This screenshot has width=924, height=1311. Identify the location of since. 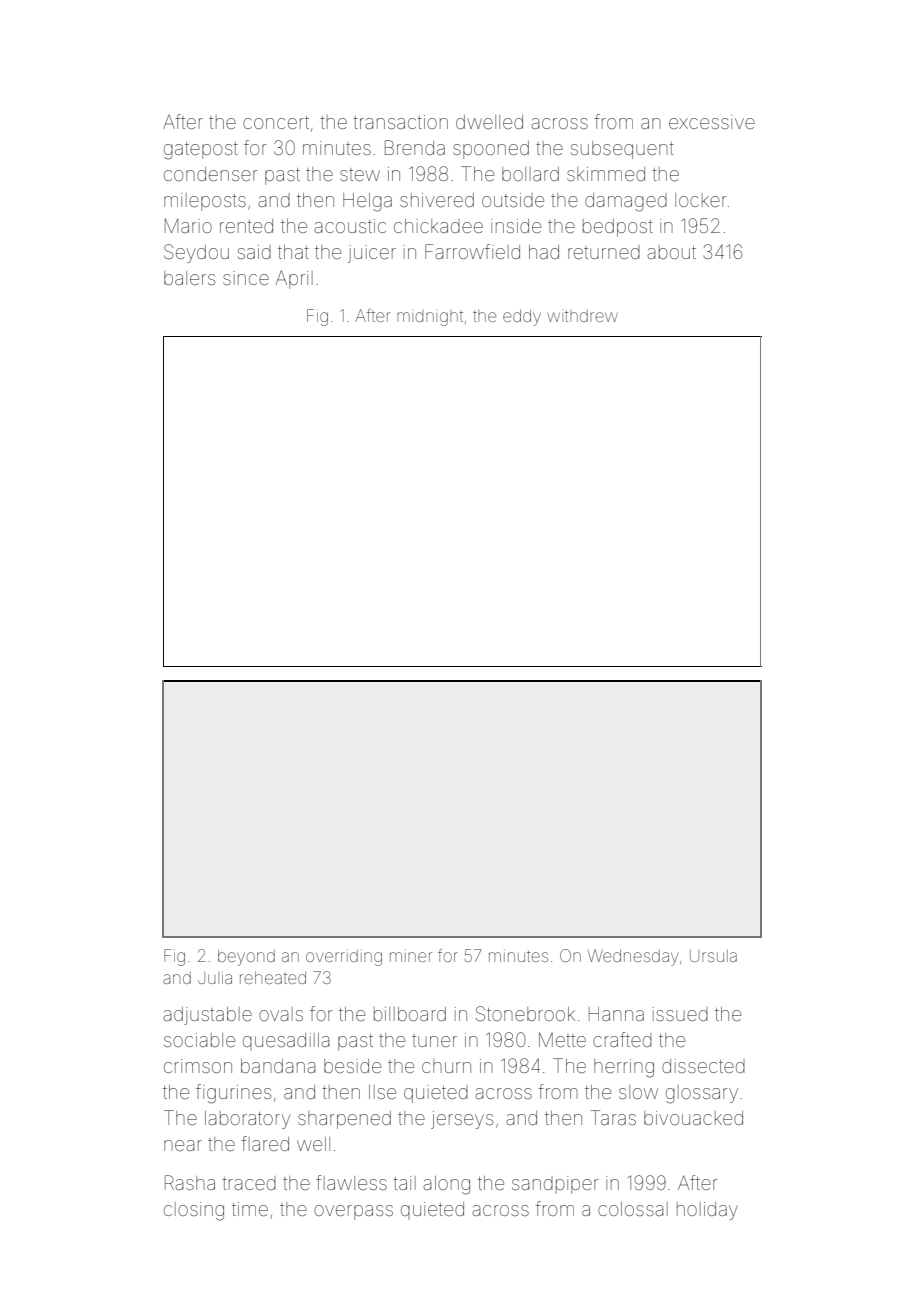
(246, 278).
